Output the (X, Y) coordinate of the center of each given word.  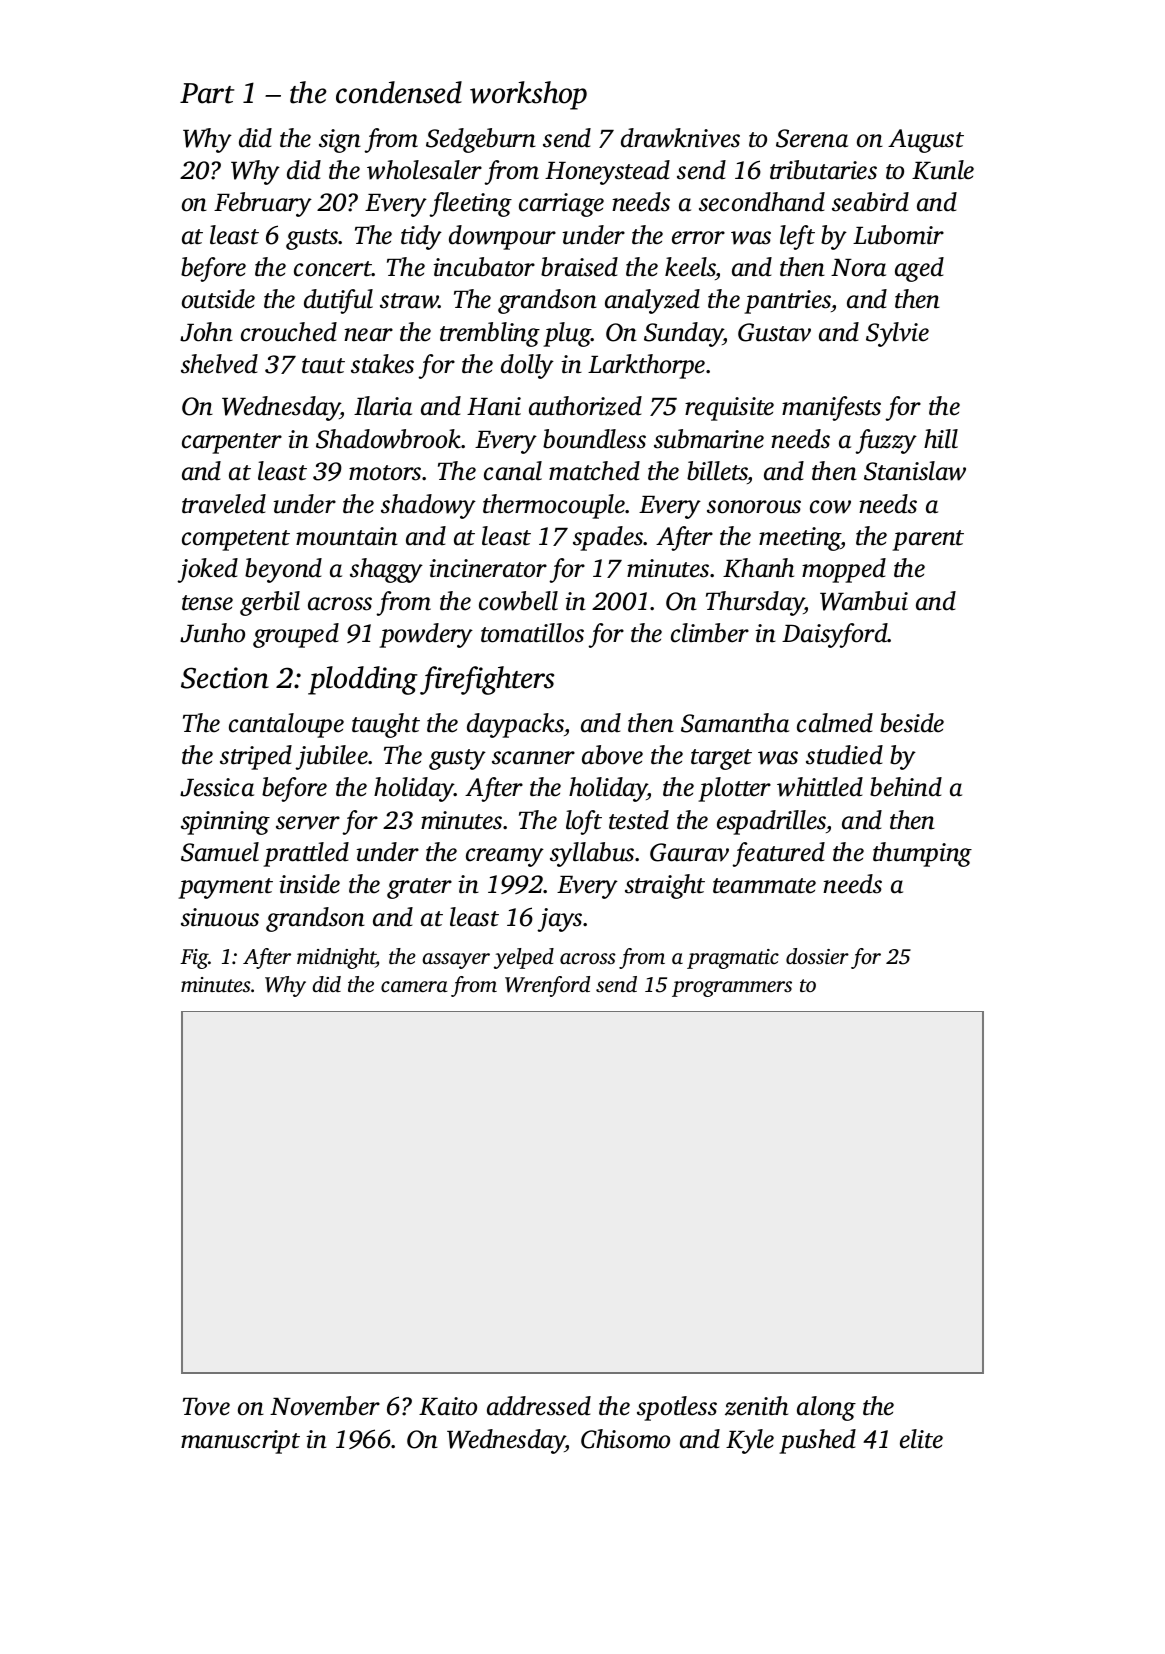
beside (912, 723)
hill (941, 439)
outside (218, 299)
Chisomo (625, 1439)
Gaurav (689, 852)
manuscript (240, 1442)
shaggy (386, 570)
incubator (484, 267)
